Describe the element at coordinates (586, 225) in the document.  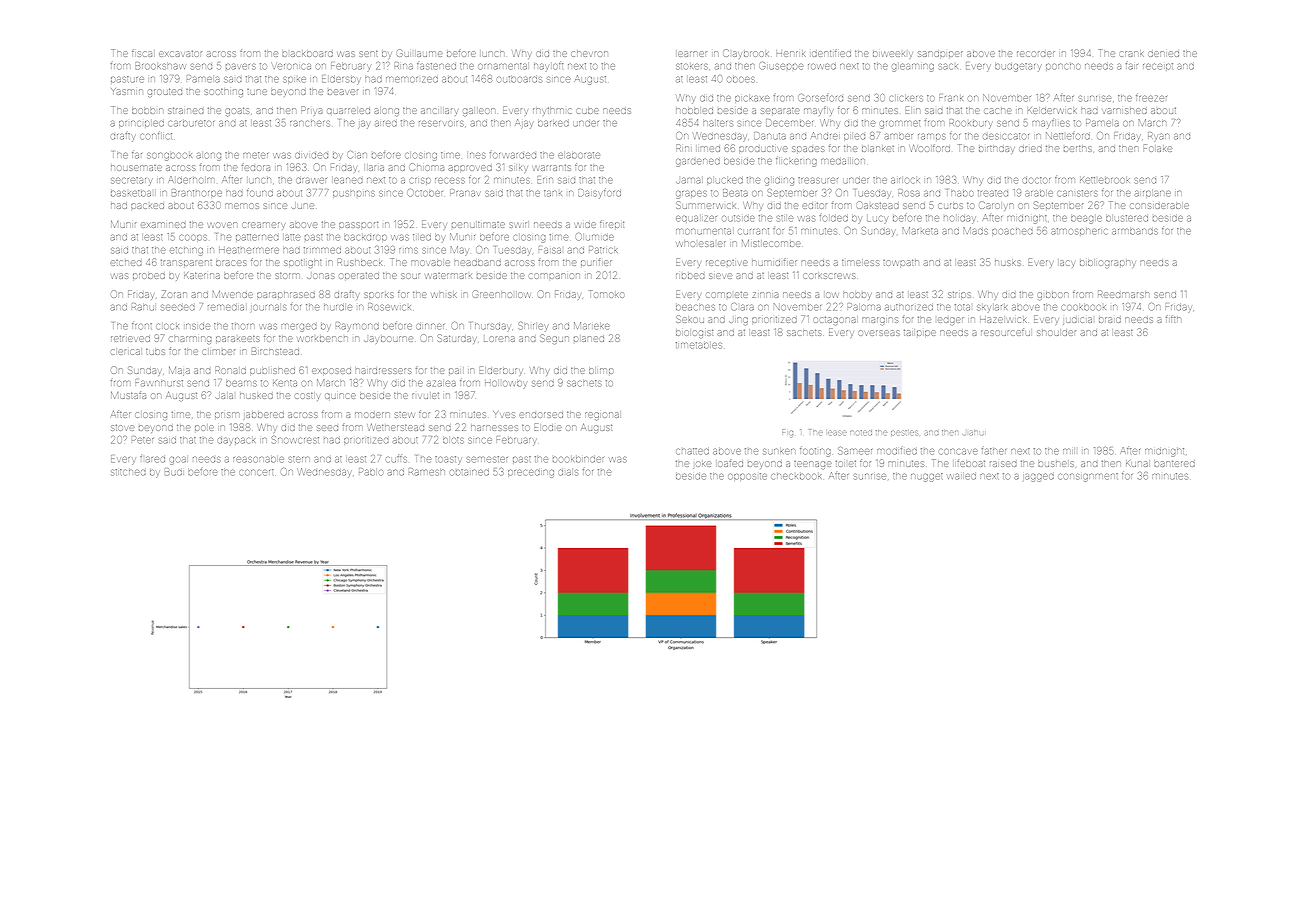
I see `wide` at that location.
